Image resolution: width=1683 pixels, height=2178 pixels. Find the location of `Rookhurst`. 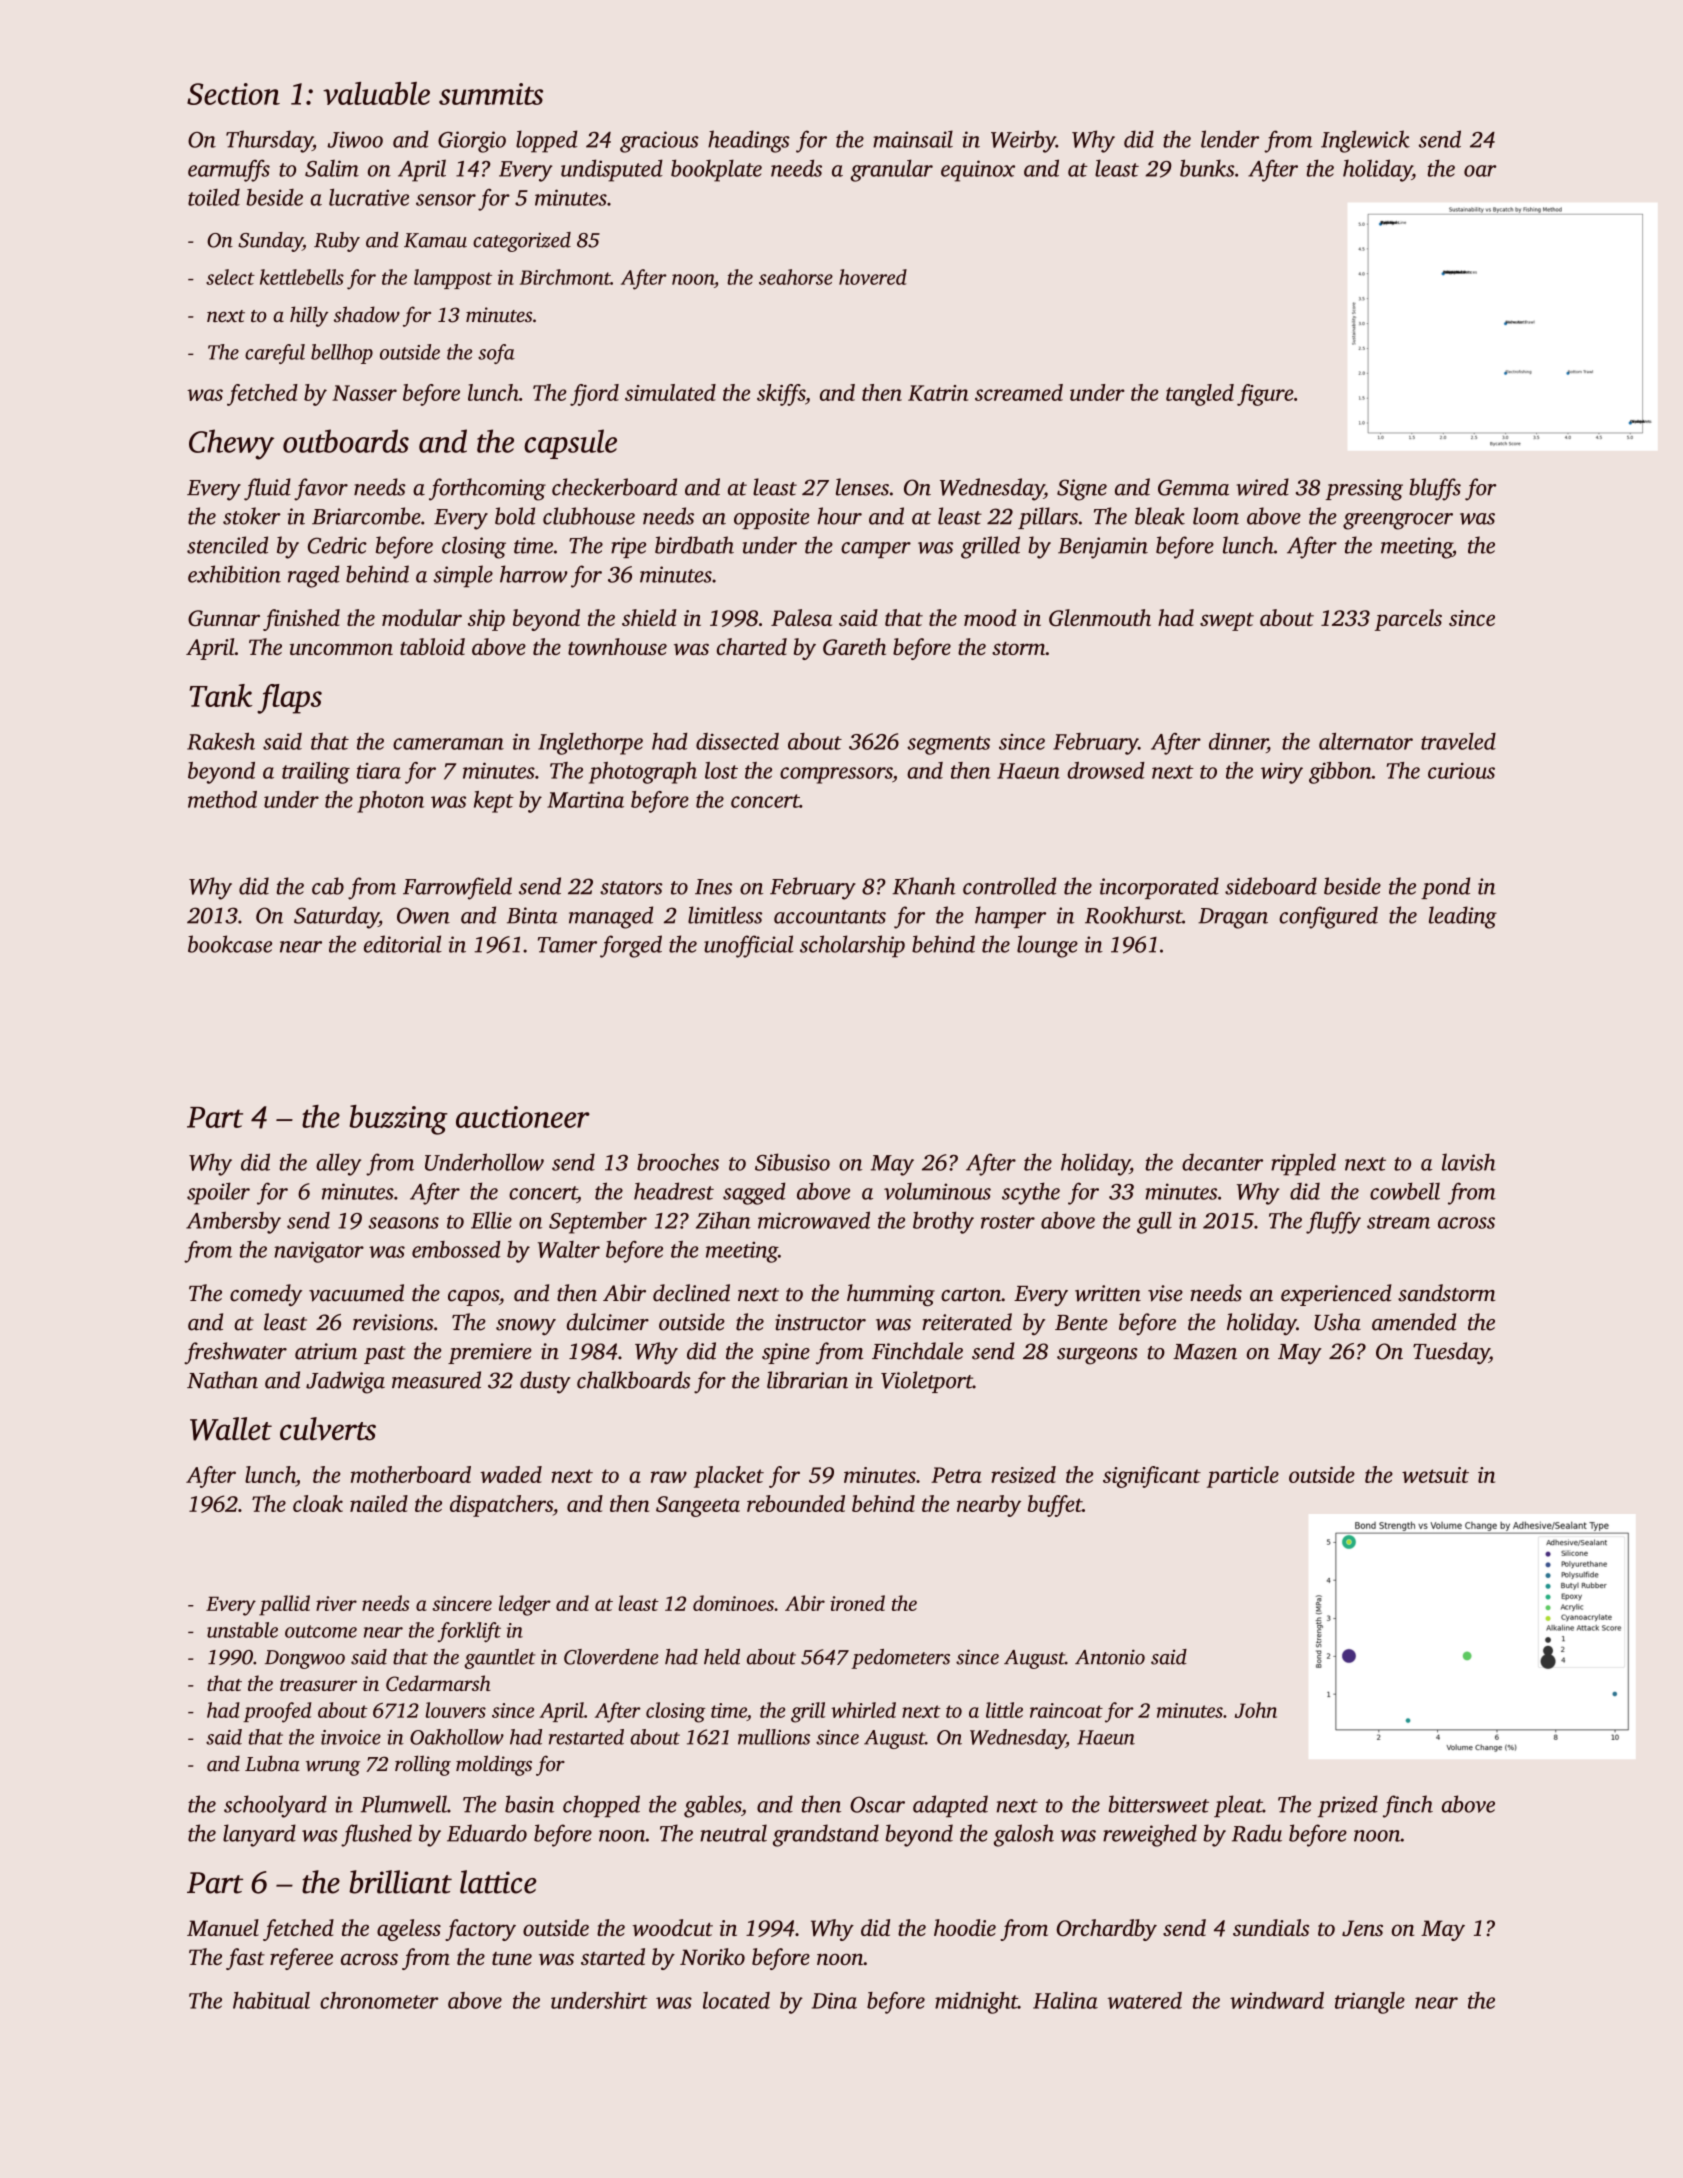

Rookhurst is located at coordinates (1133, 915).
